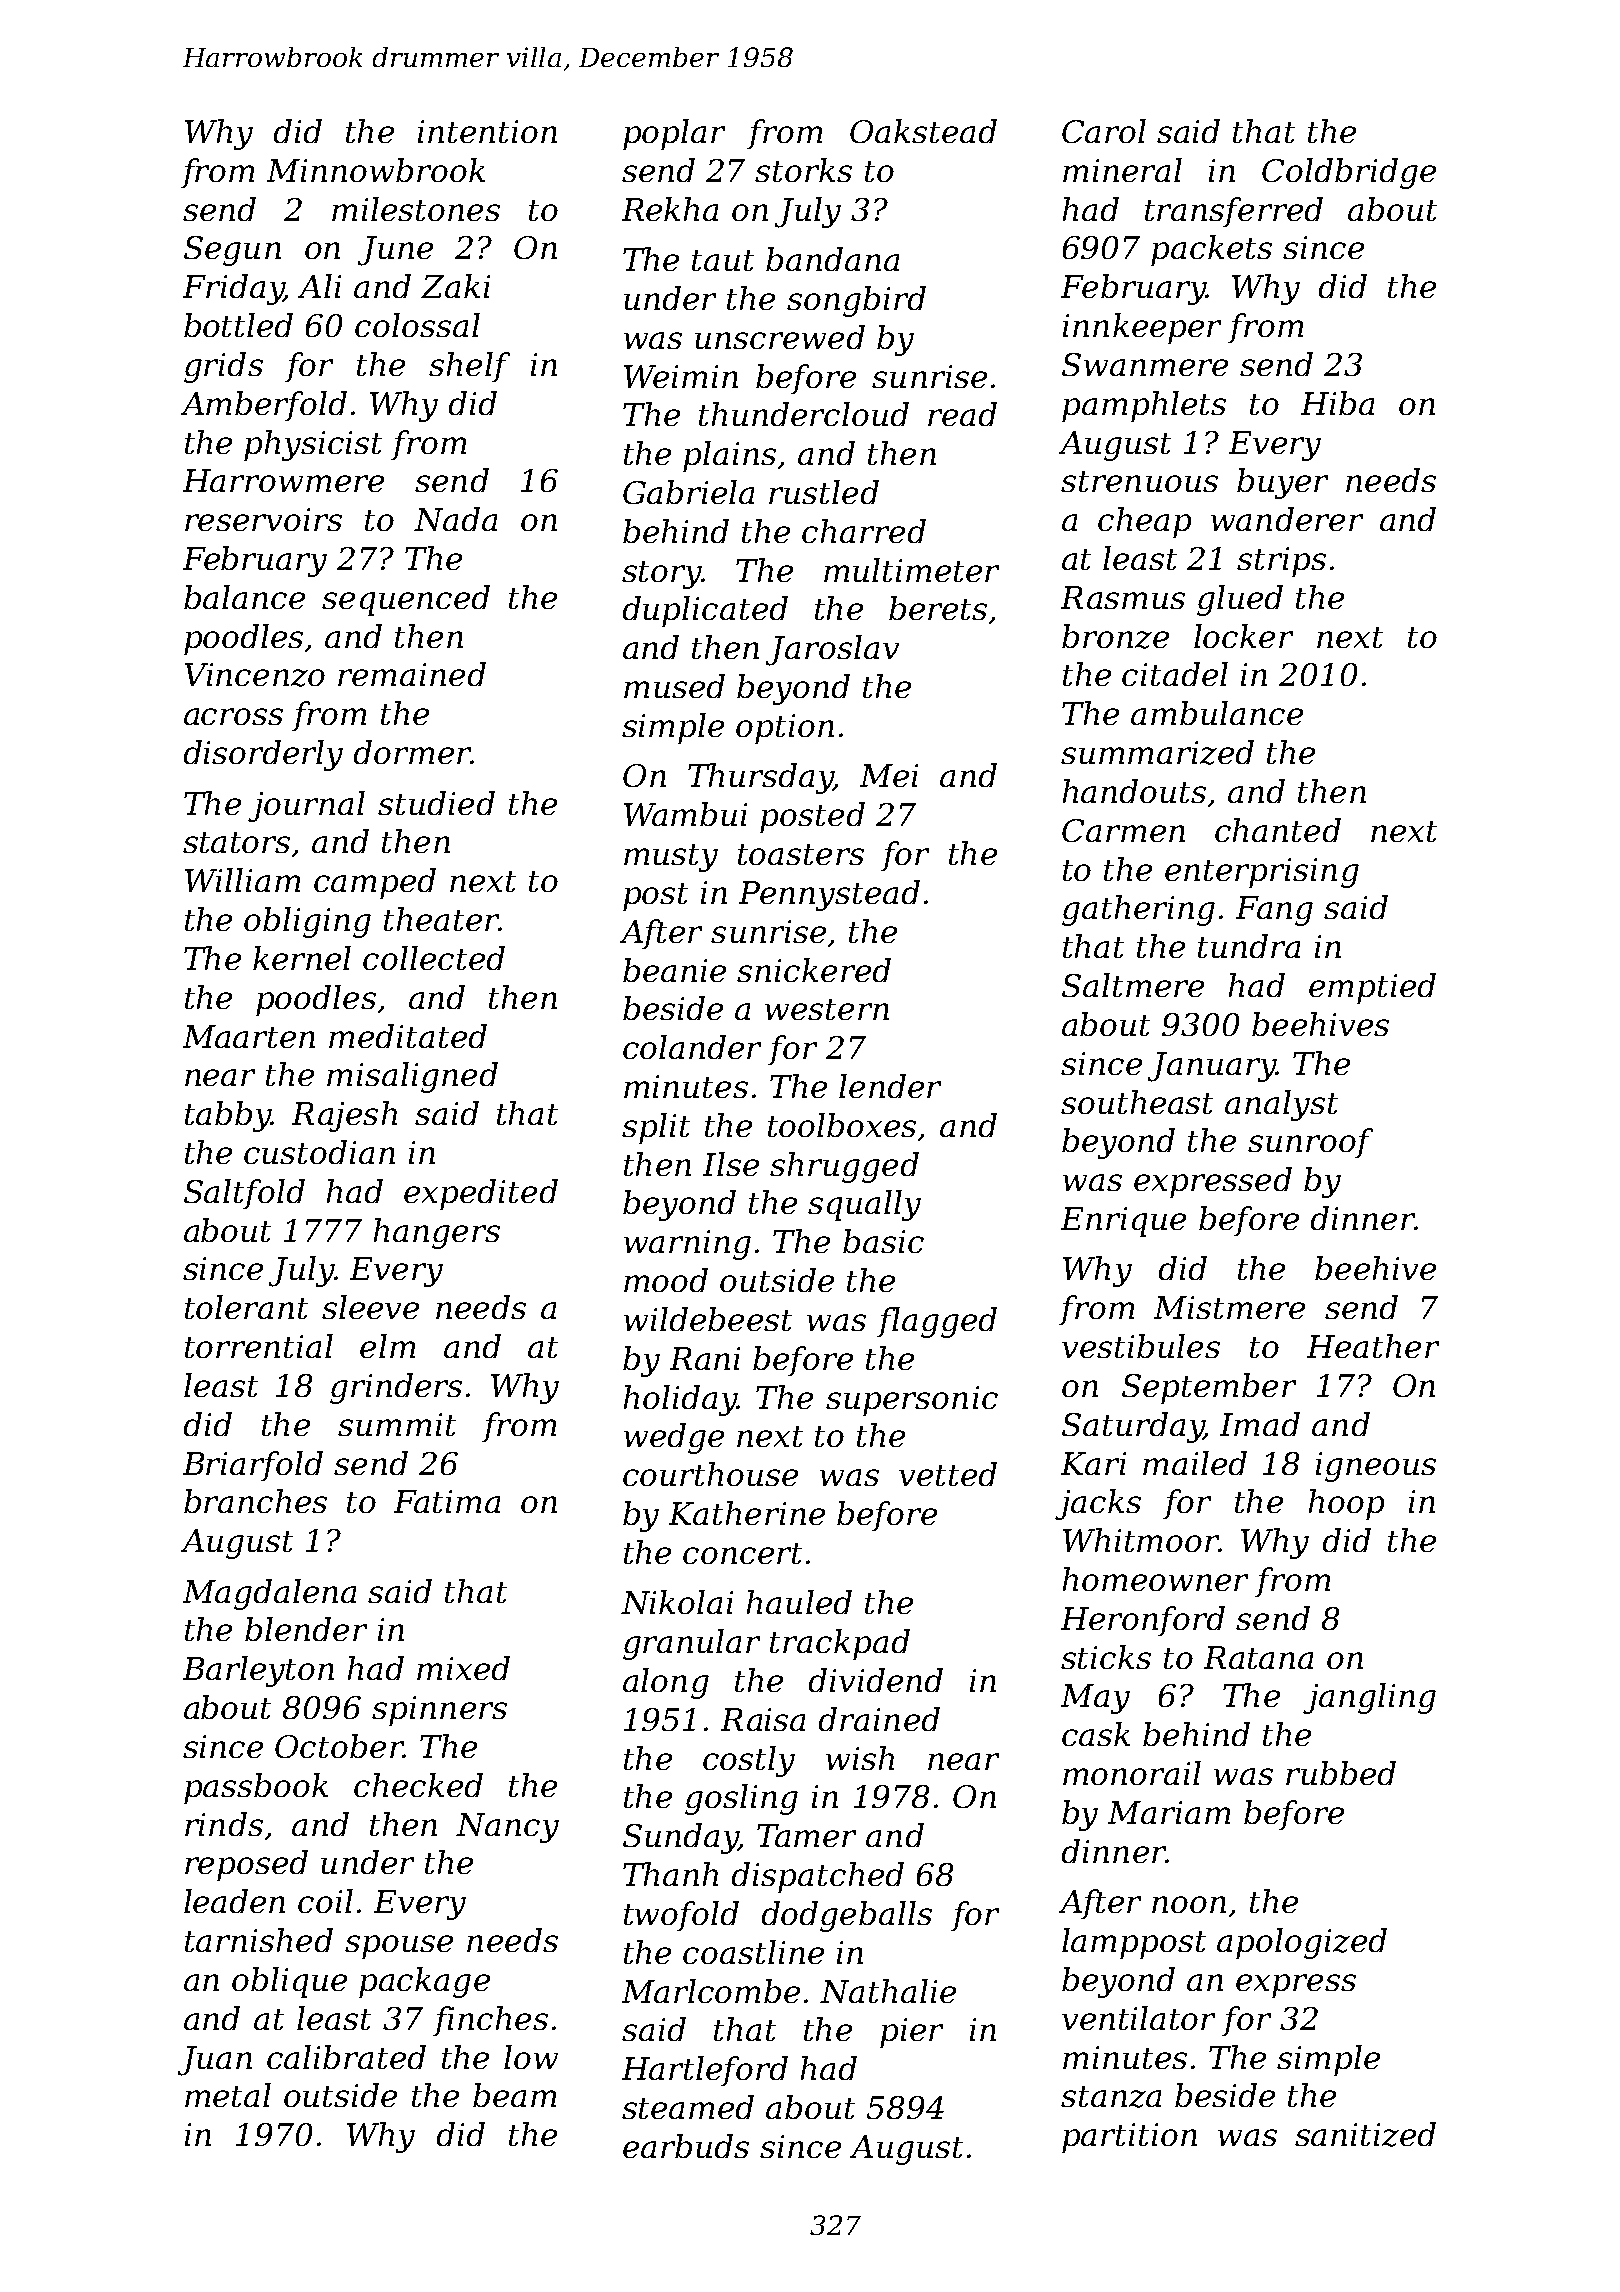  I want to click on Juan, so click(215, 2061).
